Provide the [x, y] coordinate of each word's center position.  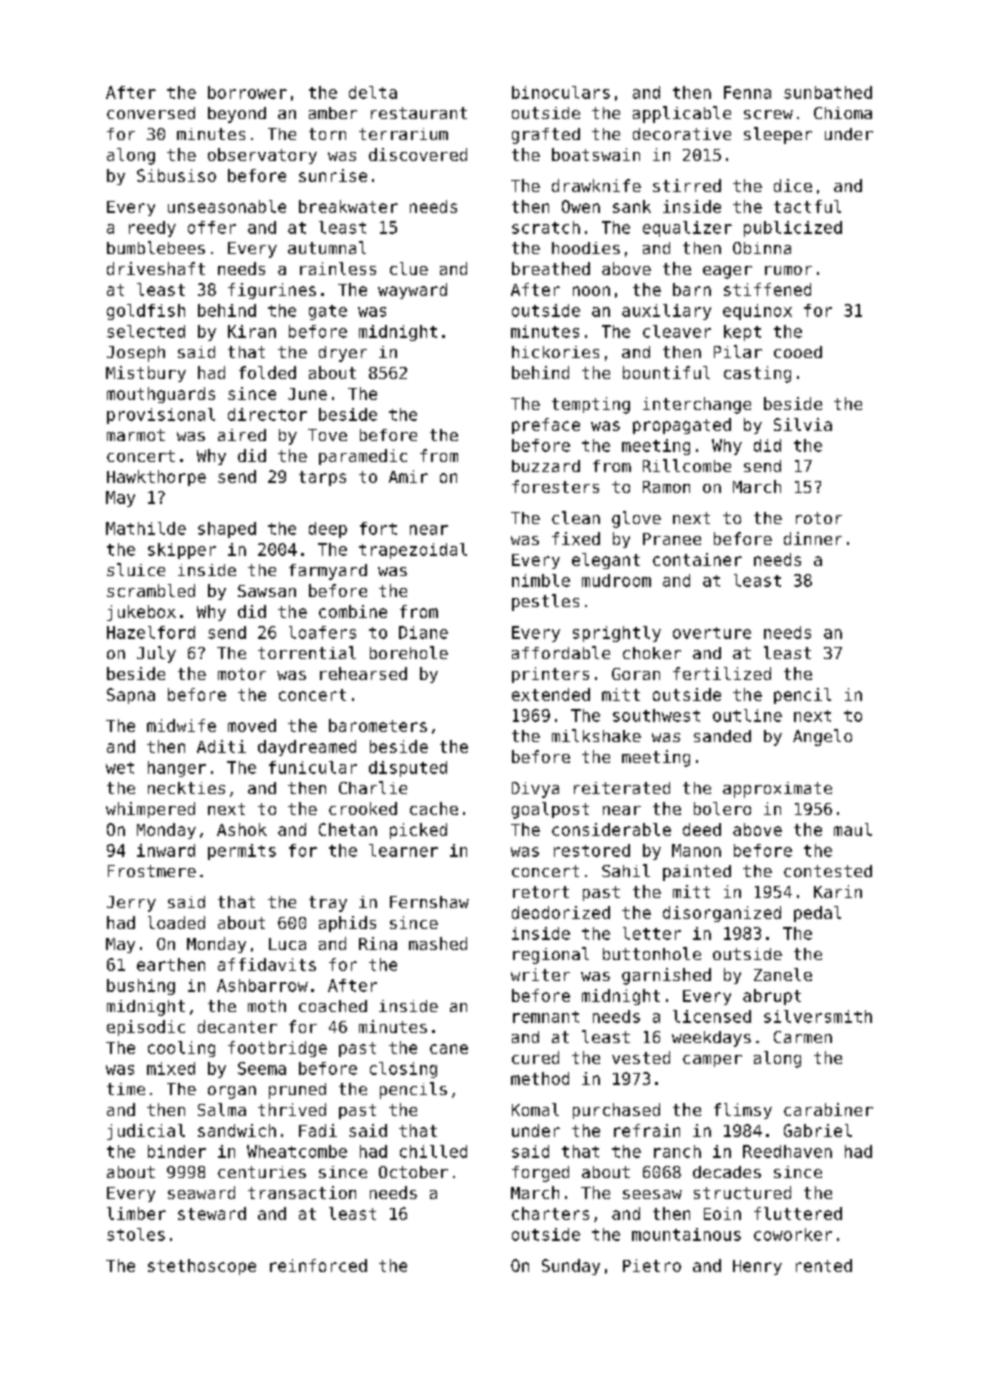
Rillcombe [687, 465]
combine [353, 611]
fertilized [722, 673]
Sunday [571, 1267]
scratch [546, 227]
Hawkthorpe [156, 478]
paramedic [363, 457]
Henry [757, 1267]
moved [252, 725]
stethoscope [202, 1267]
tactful [807, 206]
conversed [151, 113]
